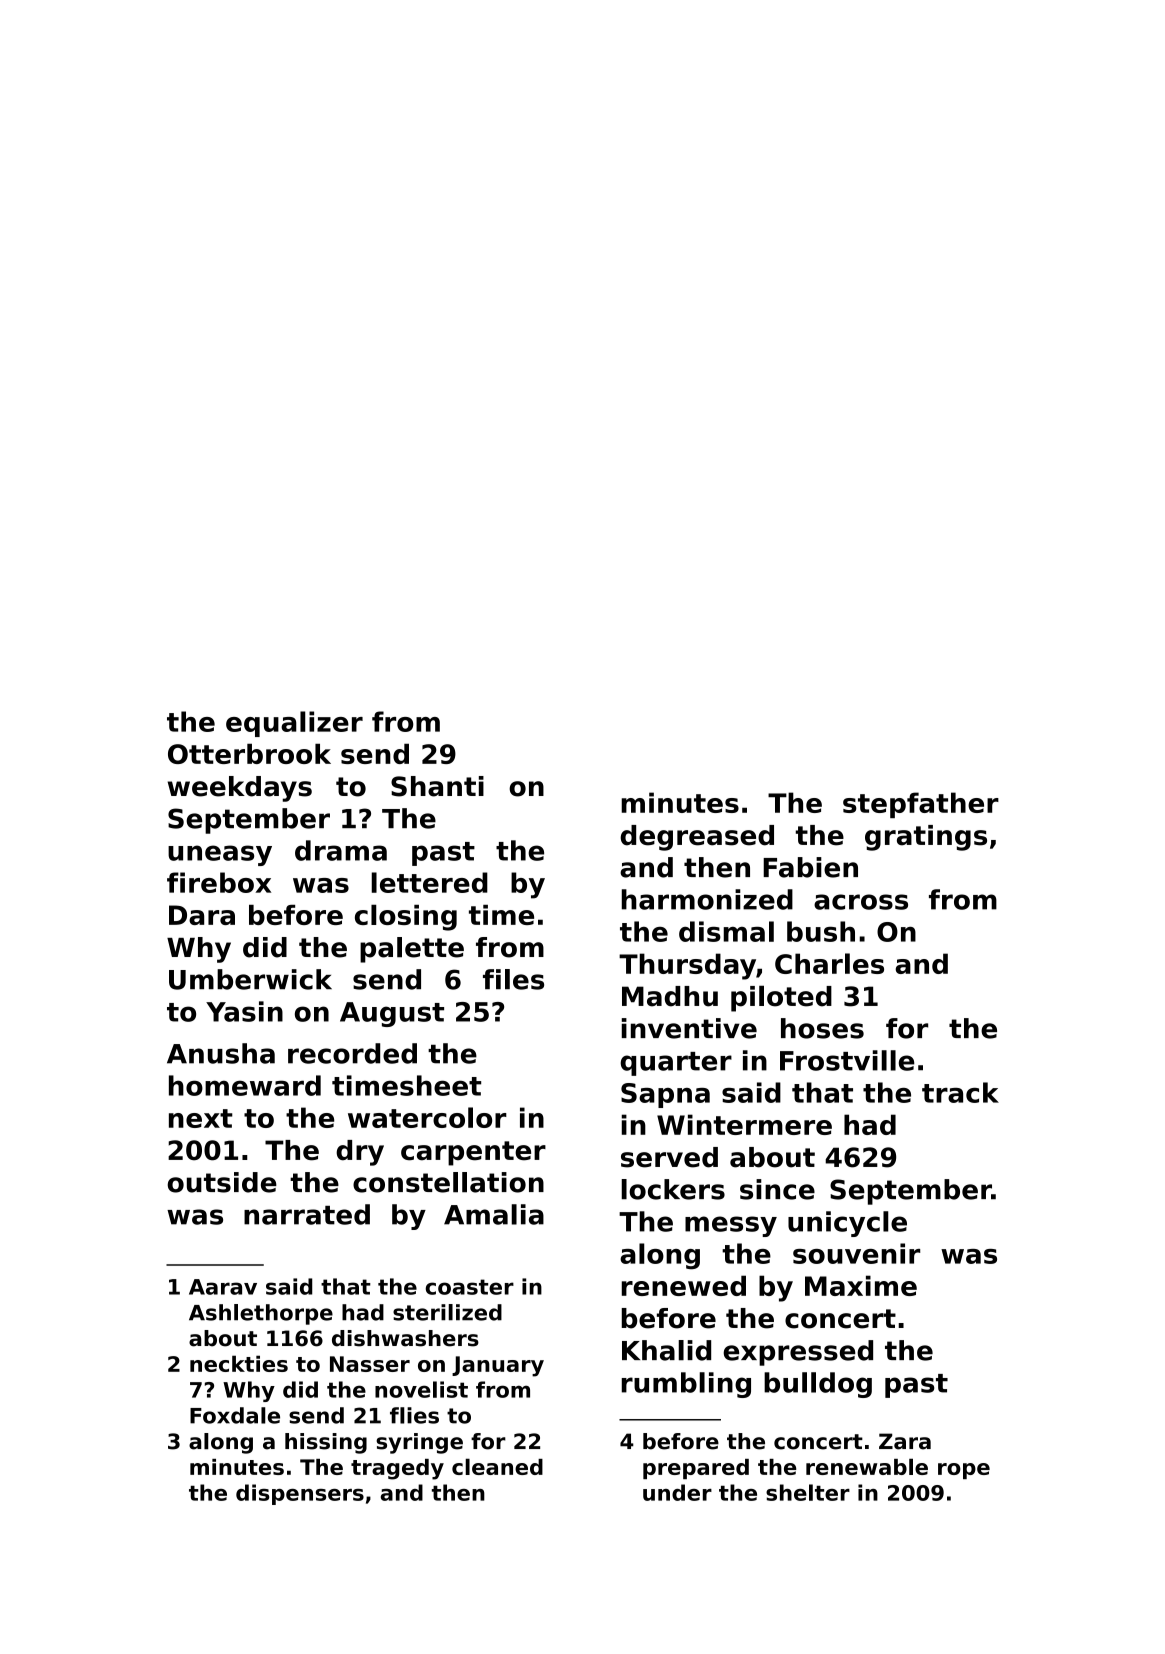  I want to click on Maxime, so click(861, 1285).
